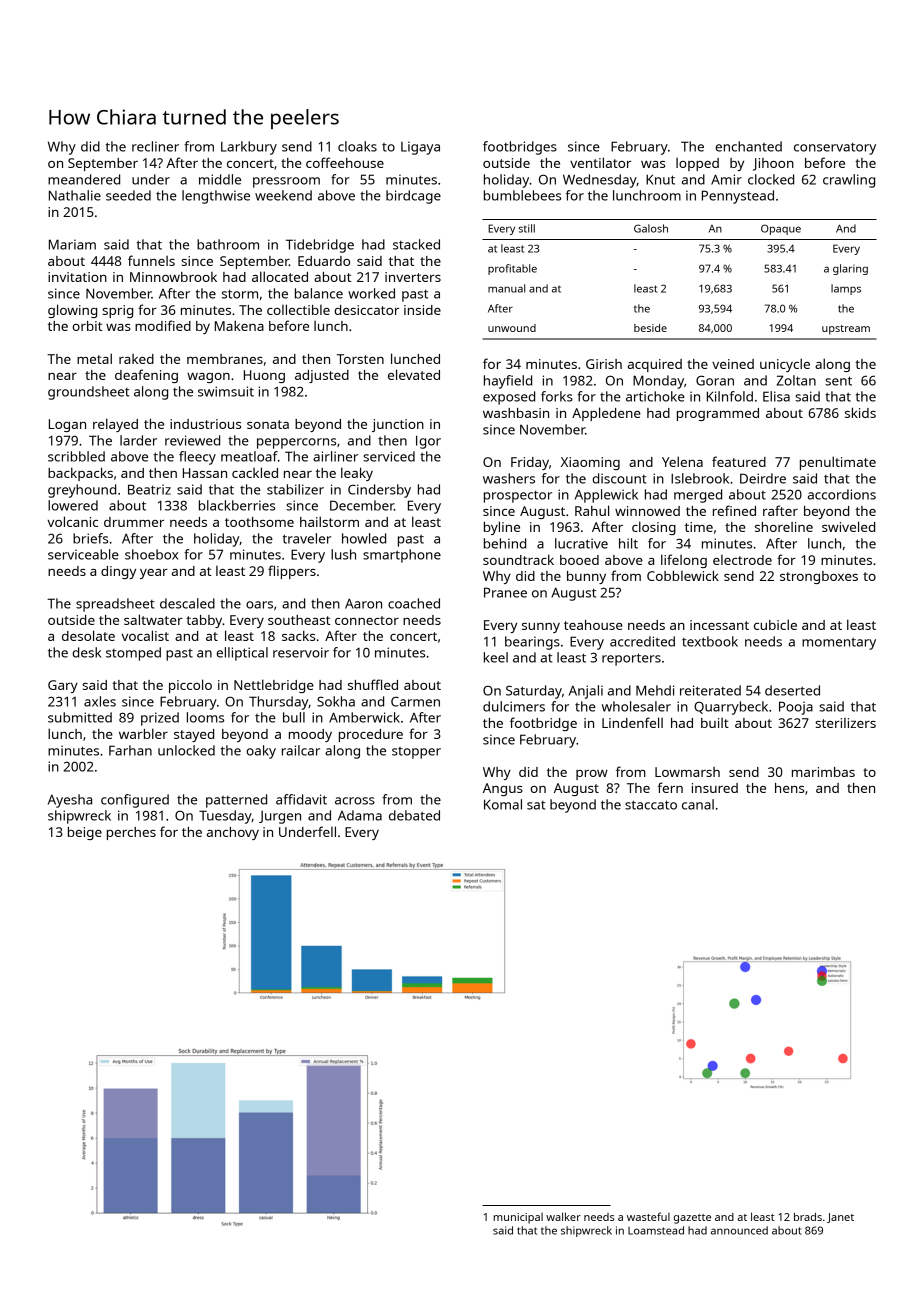 This screenshot has width=924, height=1308. Describe the element at coordinates (839, 643) in the screenshot. I see `momentary` at that location.
